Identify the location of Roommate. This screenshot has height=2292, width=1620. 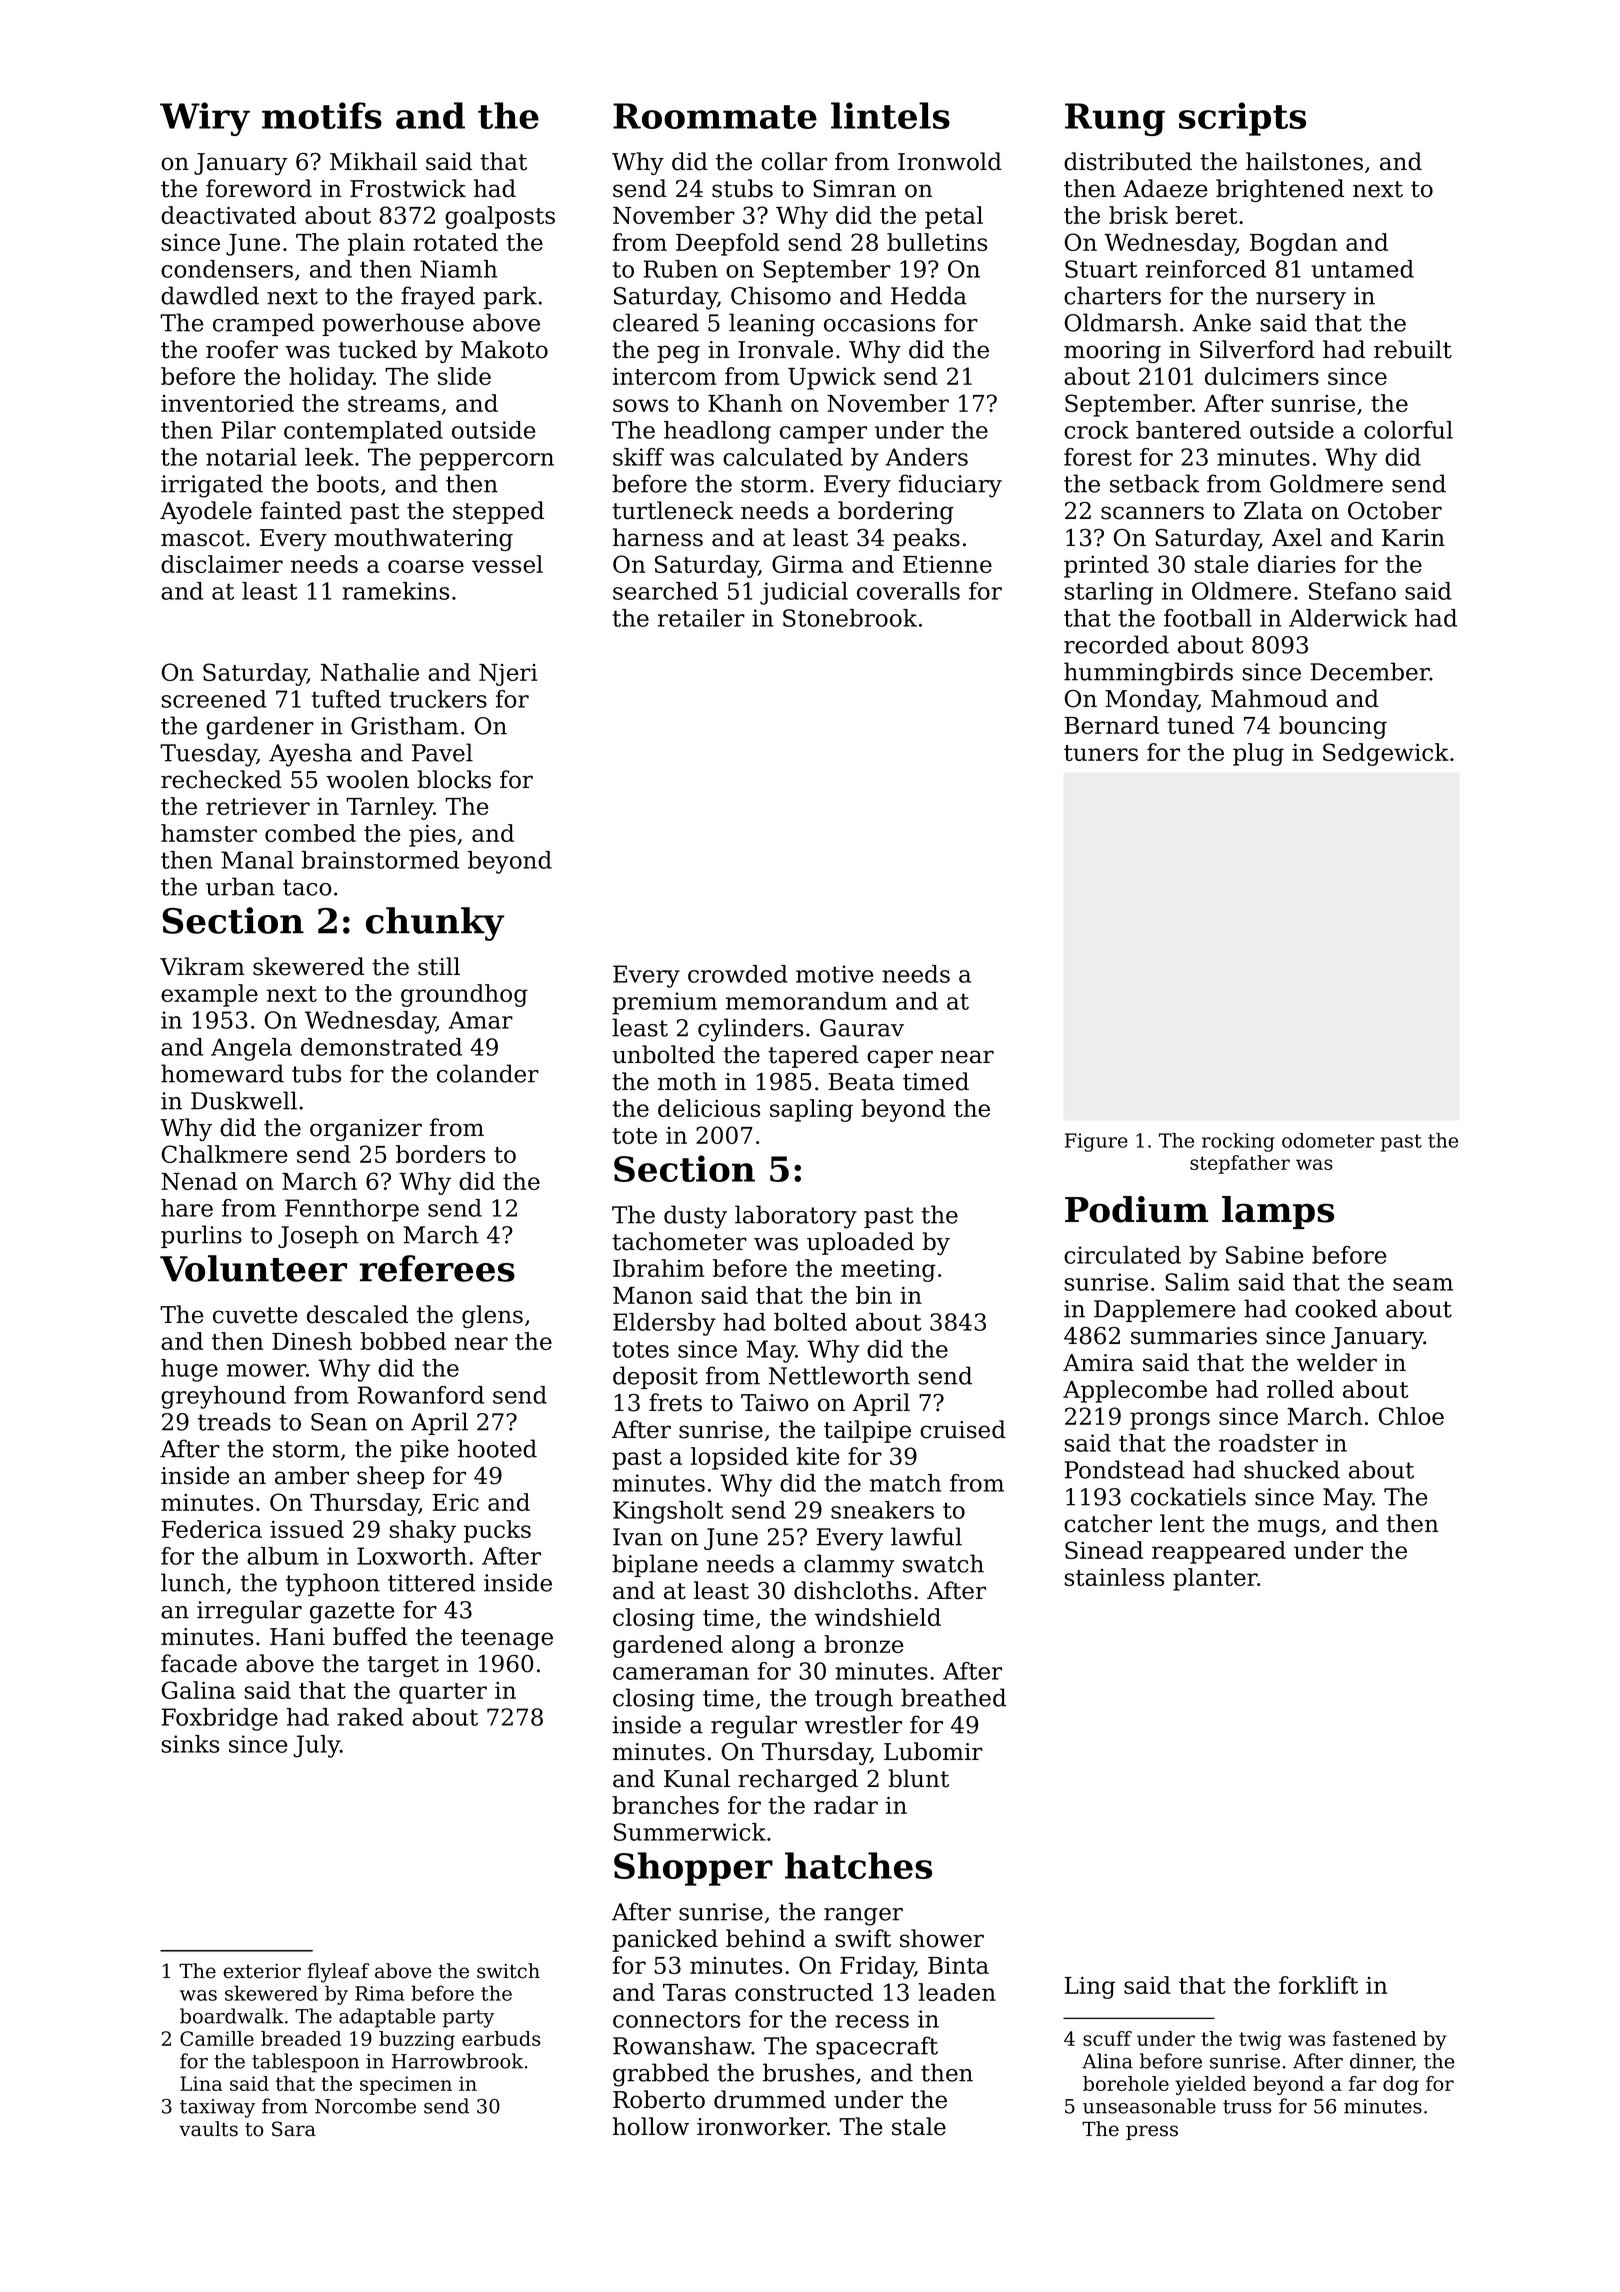
(715, 116).
